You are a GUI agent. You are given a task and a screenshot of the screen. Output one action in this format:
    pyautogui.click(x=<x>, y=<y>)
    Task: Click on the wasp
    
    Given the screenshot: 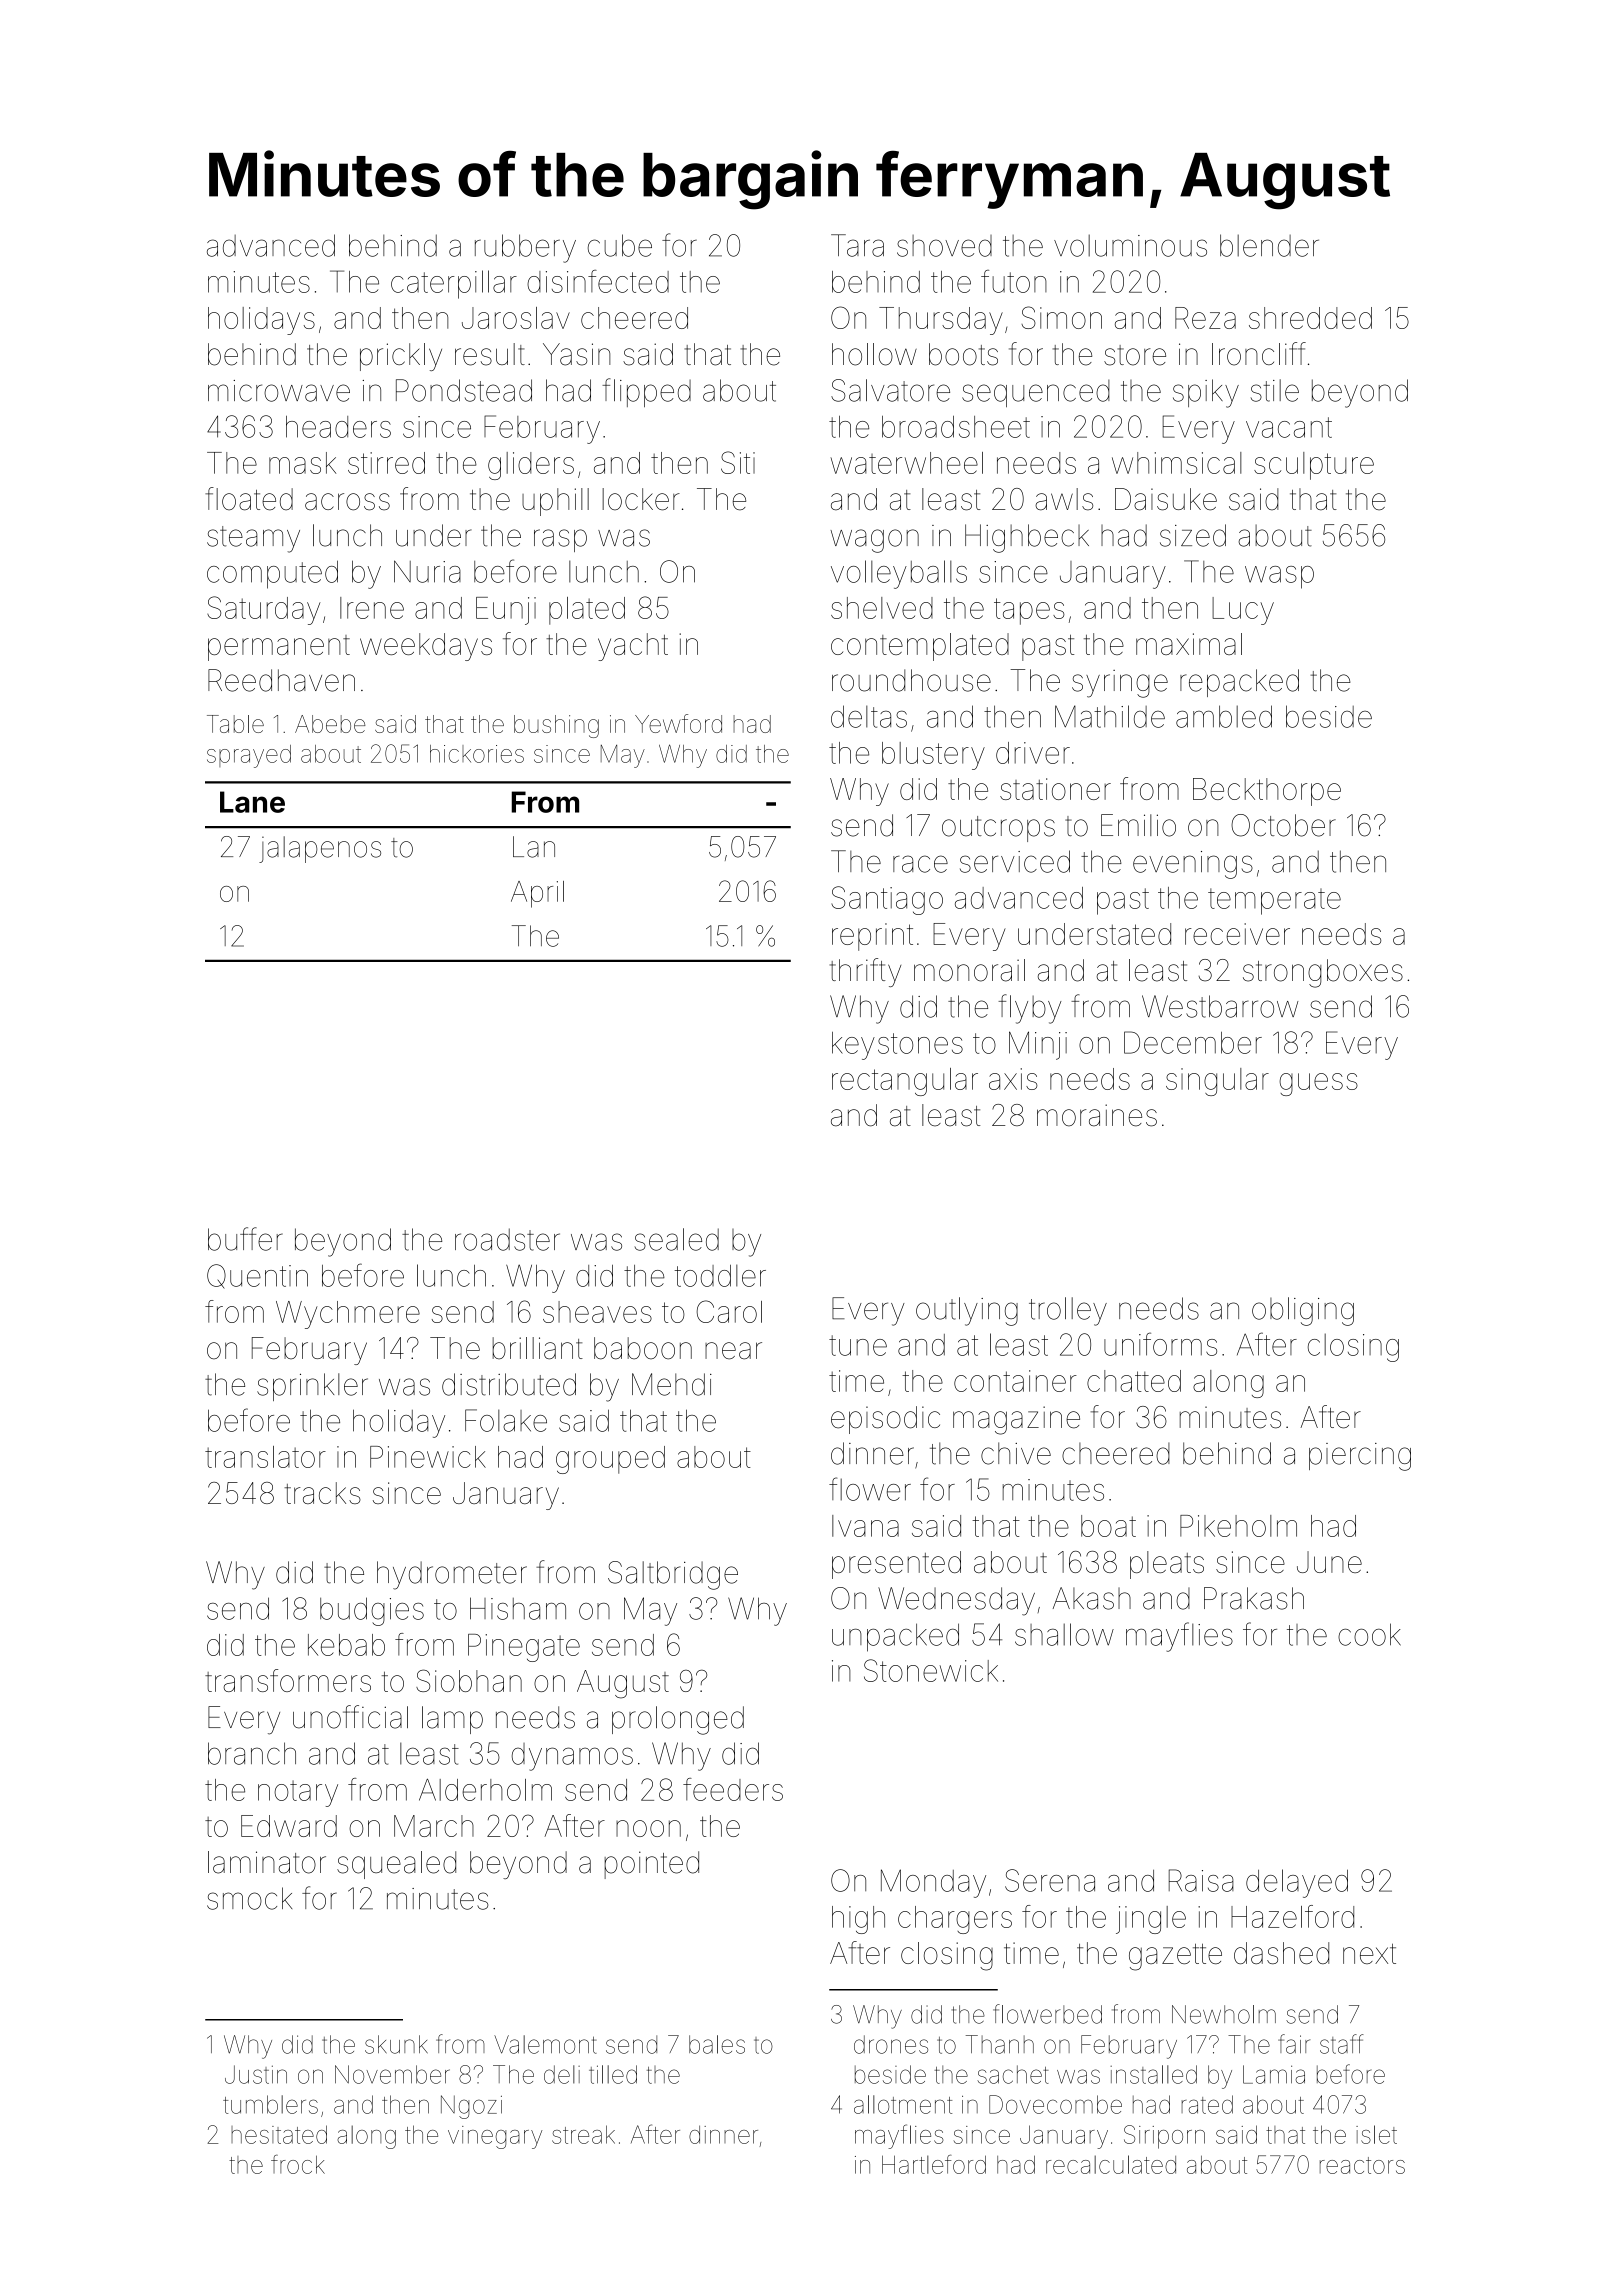 What is the action you would take?
    pyautogui.click(x=1279, y=577)
